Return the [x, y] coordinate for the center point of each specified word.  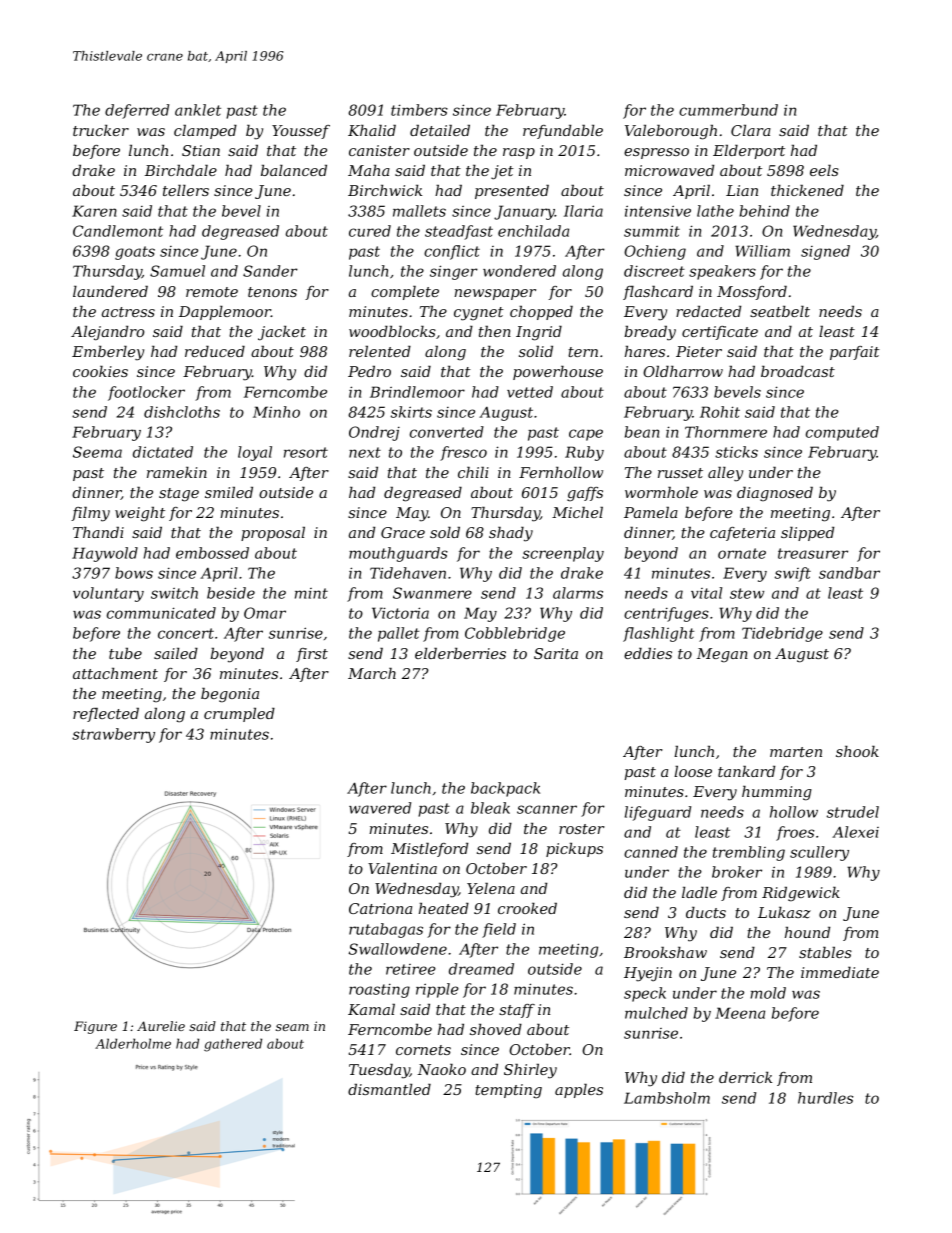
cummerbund [728, 110]
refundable [563, 132]
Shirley [530, 1071]
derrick [745, 1077]
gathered [233, 1045]
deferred [137, 111]
